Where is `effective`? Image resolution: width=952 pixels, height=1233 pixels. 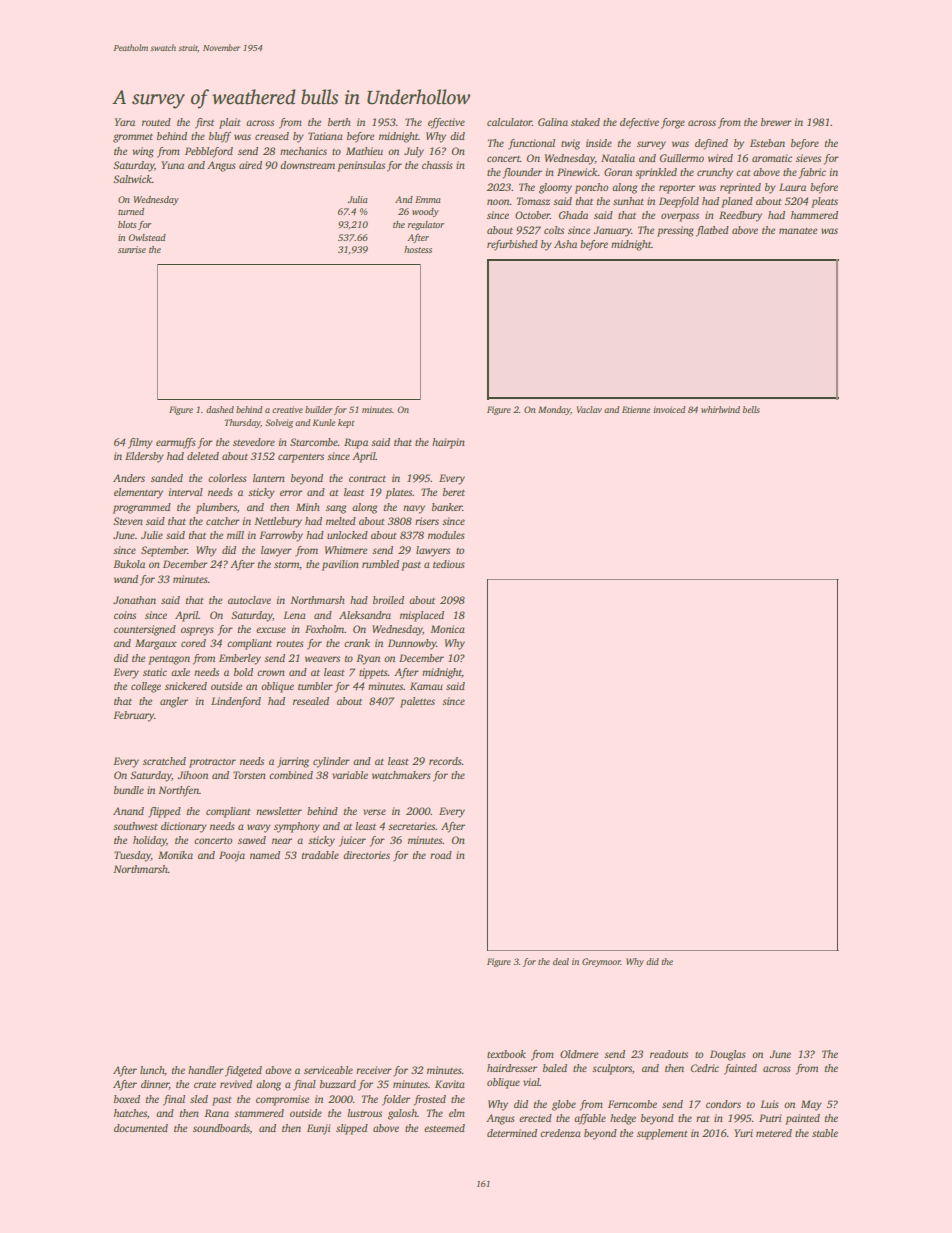 effective is located at coordinates (446, 123).
